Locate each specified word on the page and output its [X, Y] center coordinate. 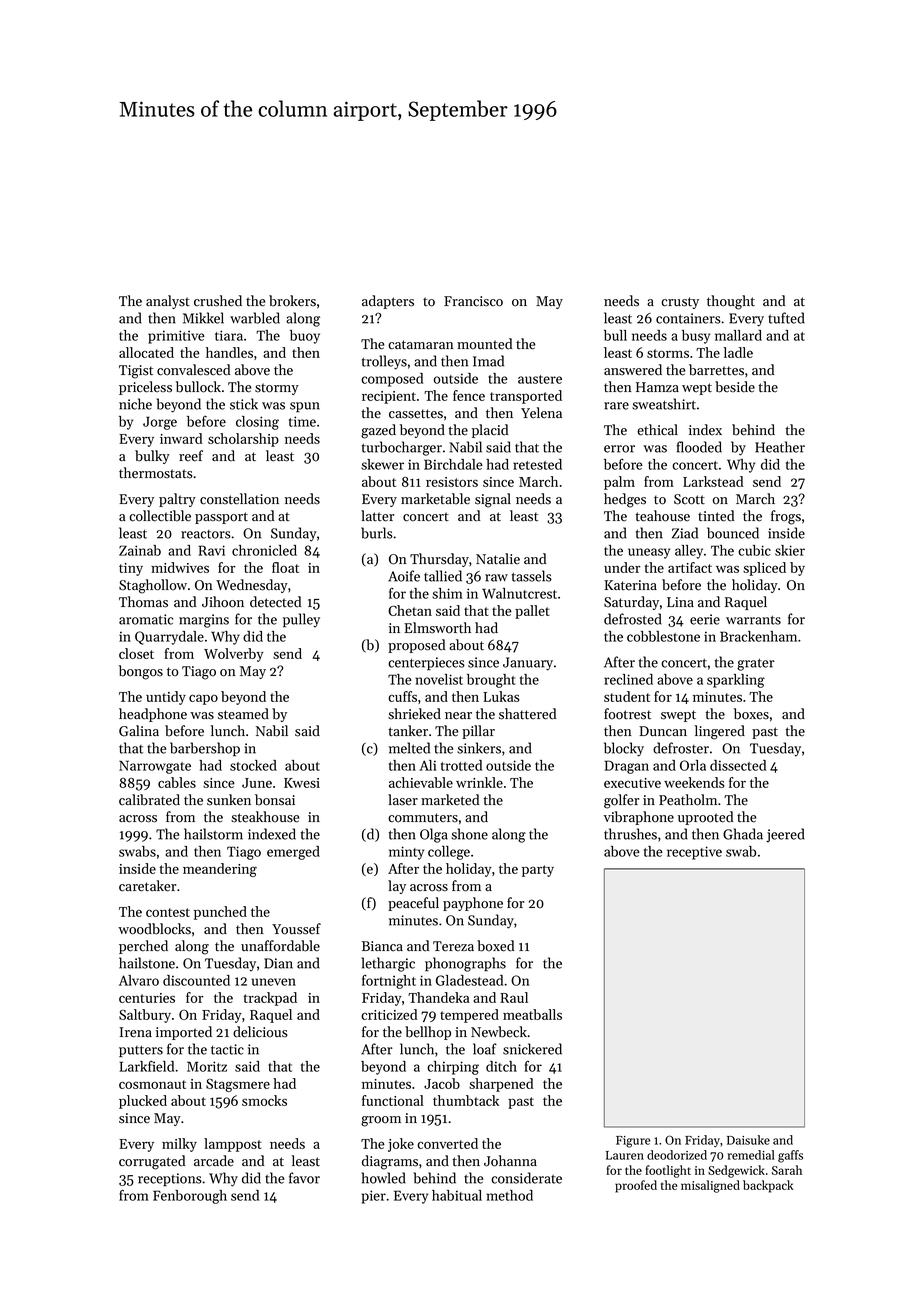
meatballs [532, 1014]
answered [633, 370]
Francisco [473, 301]
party [538, 871]
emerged [293, 853]
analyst [168, 302]
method [509, 1195]
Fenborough [190, 1197]
